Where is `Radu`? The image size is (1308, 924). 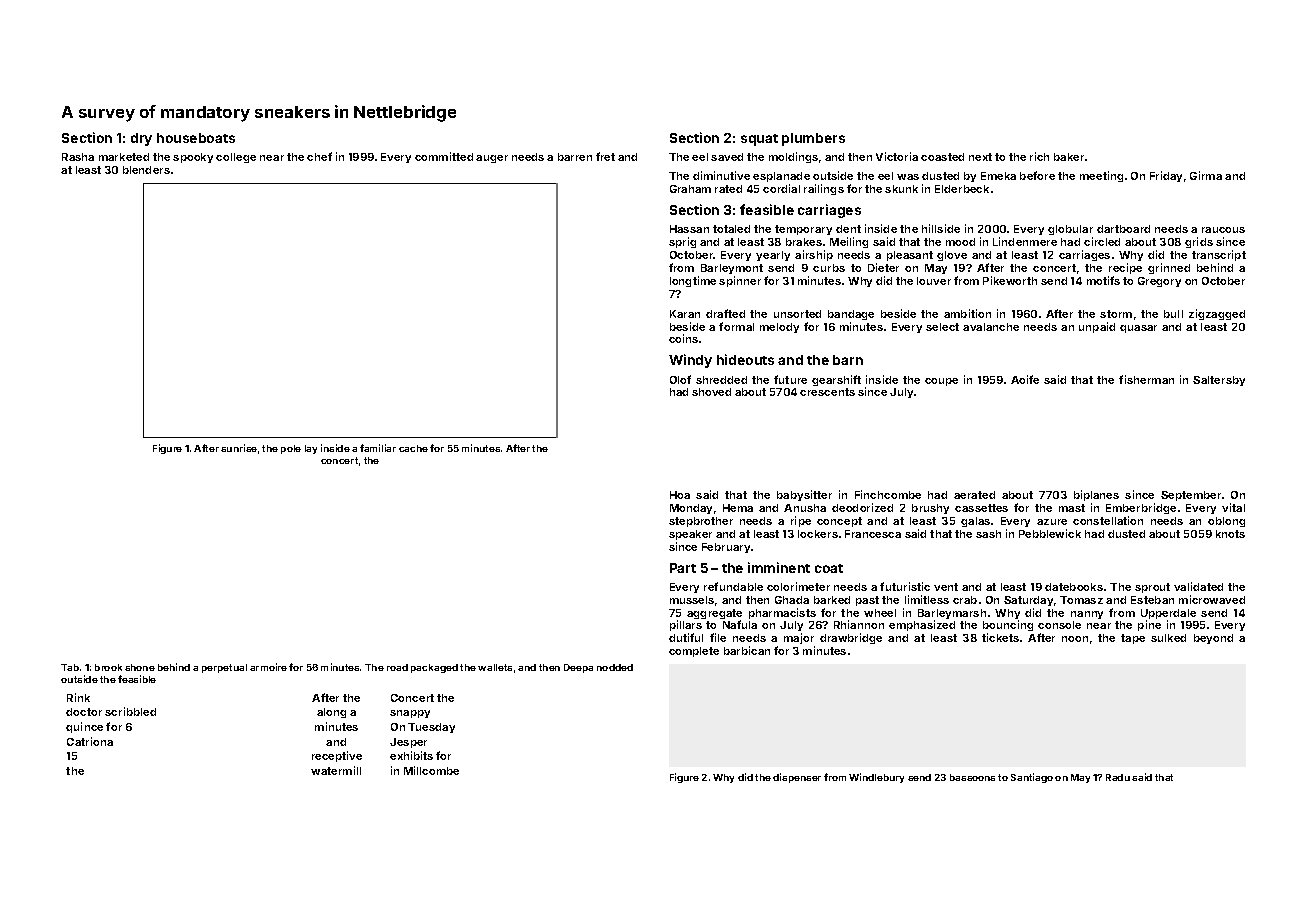
Radu is located at coordinates (1118, 777).
